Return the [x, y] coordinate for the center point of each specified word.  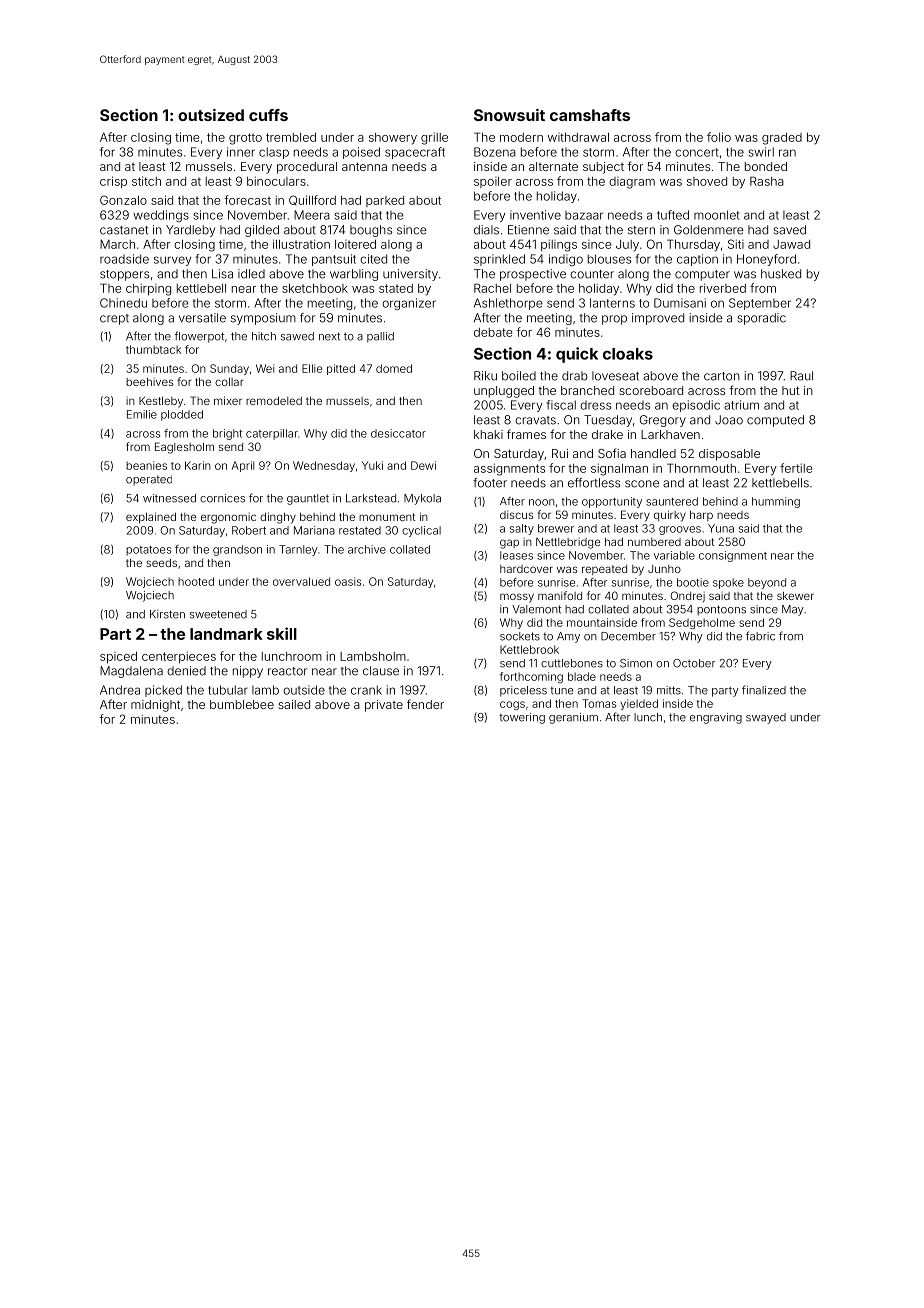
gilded [262, 231]
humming [776, 502]
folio [719, 137]
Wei [265, 368]
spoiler [493, 182]
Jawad [791, 244]
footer [490, 483]
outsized [211, 115]
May [793, 610]
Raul [801, 376]
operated [149, 480]
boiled [519, 376]
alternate [553, 166]
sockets [520, 636]
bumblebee [242, 704]
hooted [196, 581]
